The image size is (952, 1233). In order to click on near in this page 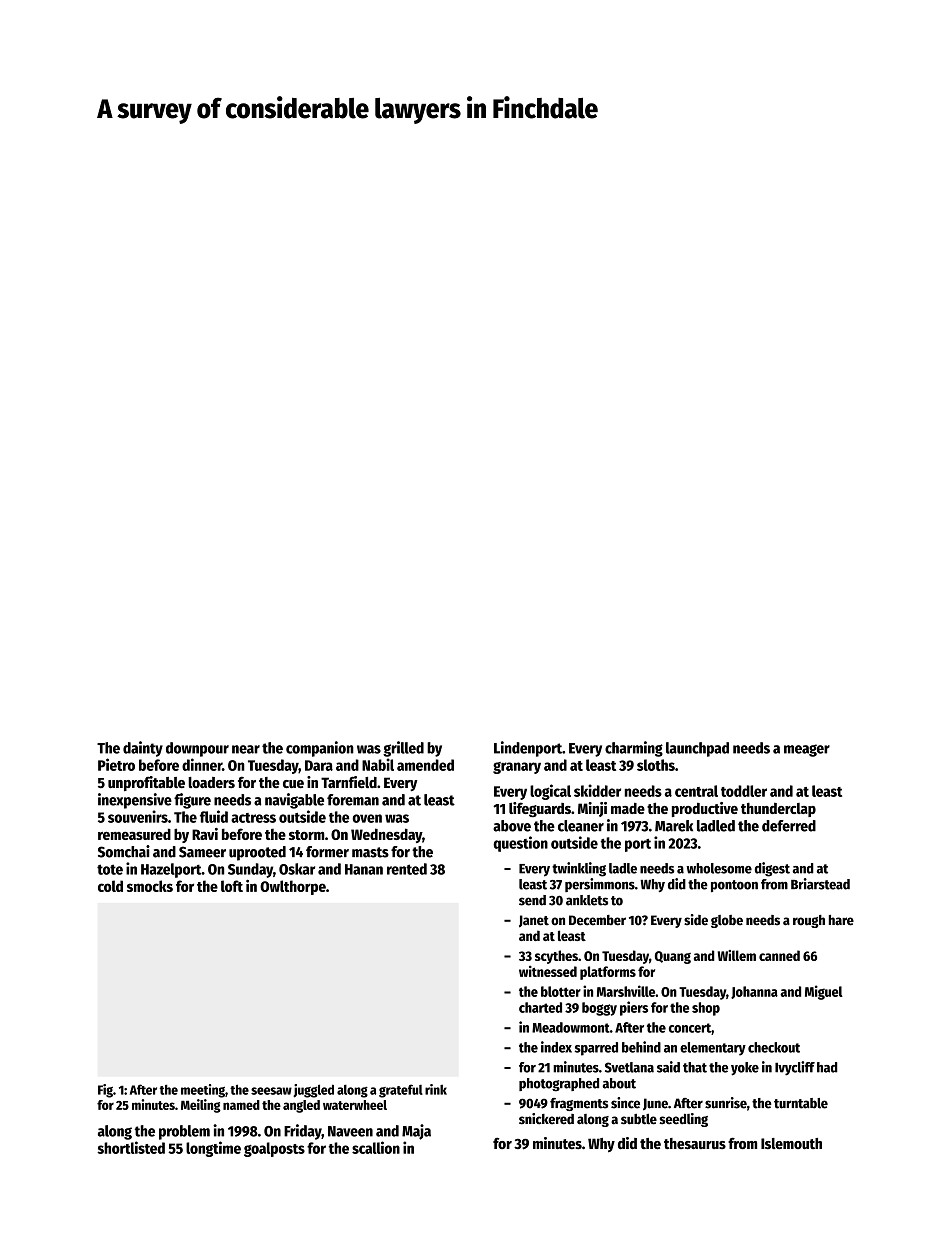, I will do `click(246, 749)`.
